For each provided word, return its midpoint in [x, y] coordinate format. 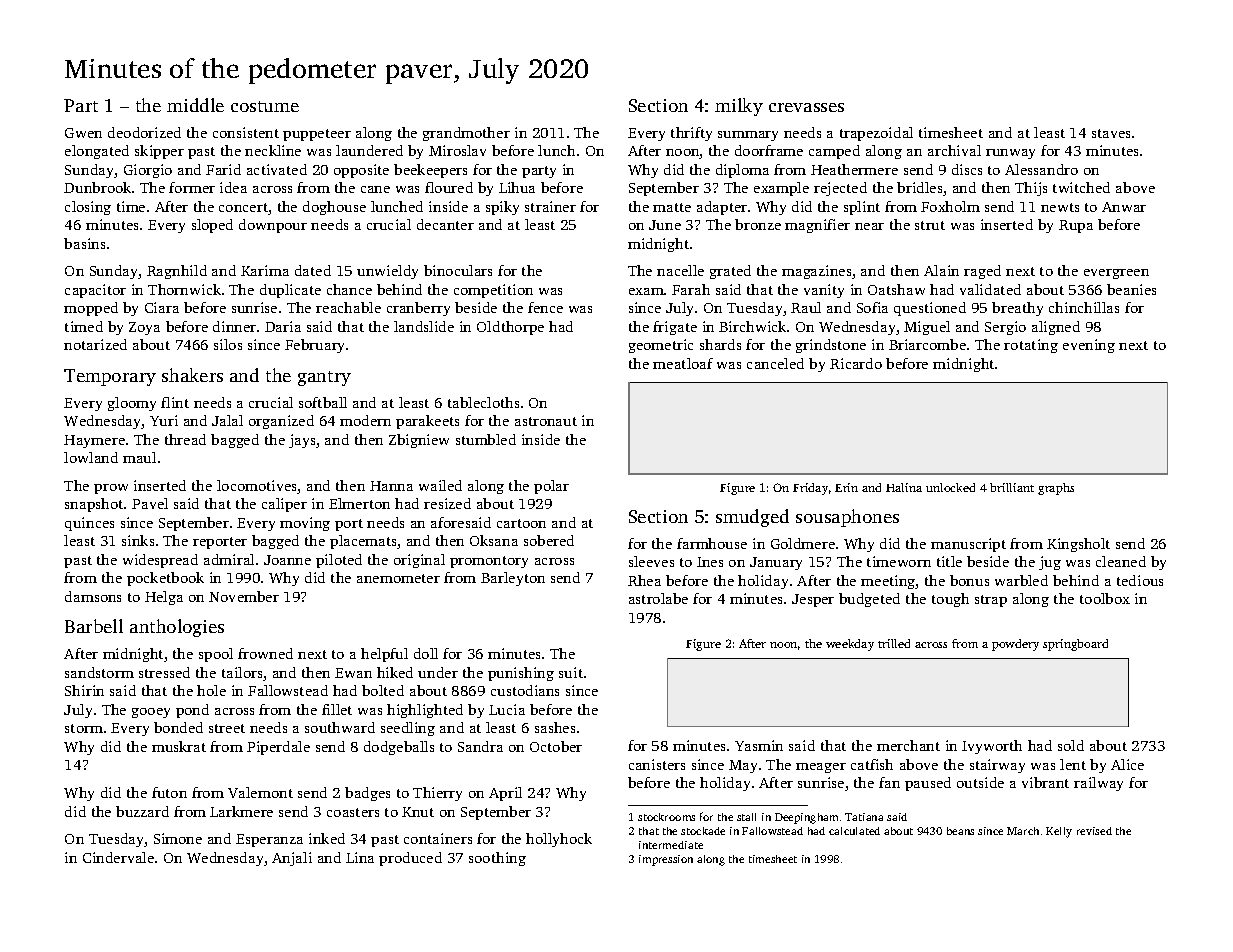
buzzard [142, 811]
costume [265, 106]
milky [739, 107]
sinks [138, 540]
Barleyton [513, 579]
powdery [1015, 645]
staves [1111, 133]
